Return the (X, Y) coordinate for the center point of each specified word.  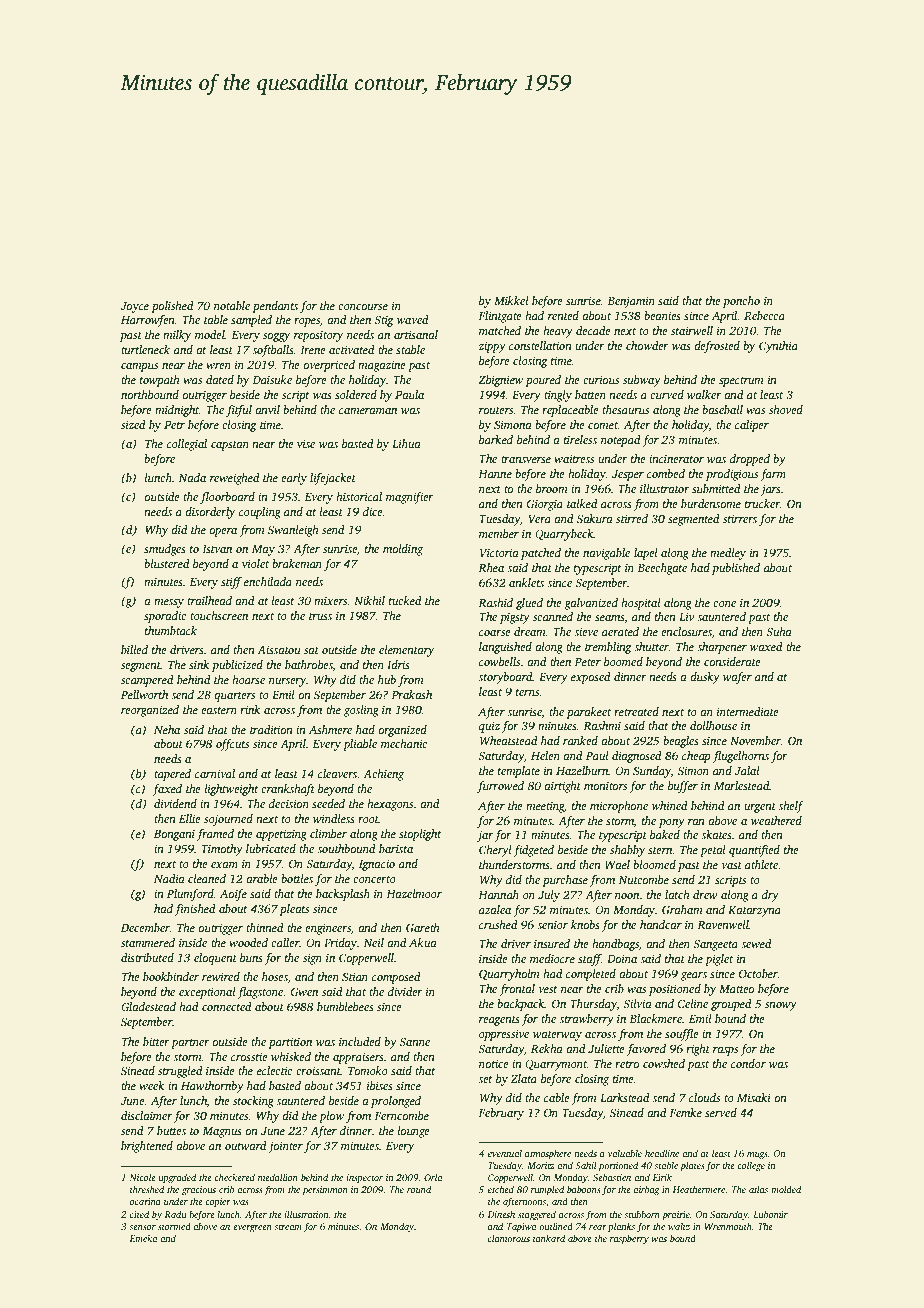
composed (396, 978)
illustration (306, 1214)
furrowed (500, 787)
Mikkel (511, 300)
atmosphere (548, 1154)
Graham (682, 909)
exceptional (207, 993)
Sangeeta (715, 945)
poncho (741, 302)
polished (172, 307)
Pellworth (144, 694)
